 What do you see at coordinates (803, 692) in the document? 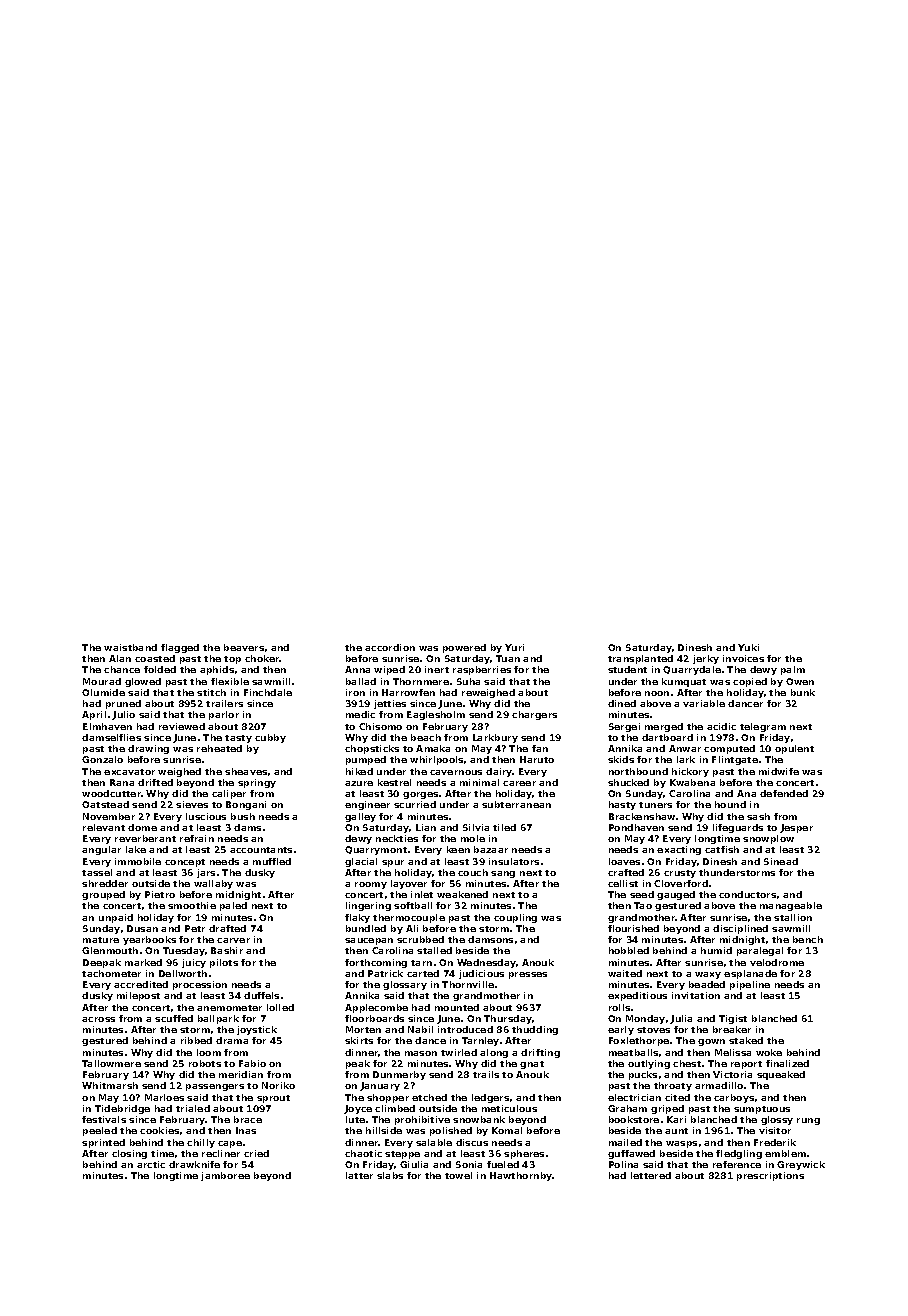
I see `bunk` at bounding box center [803, 692].
